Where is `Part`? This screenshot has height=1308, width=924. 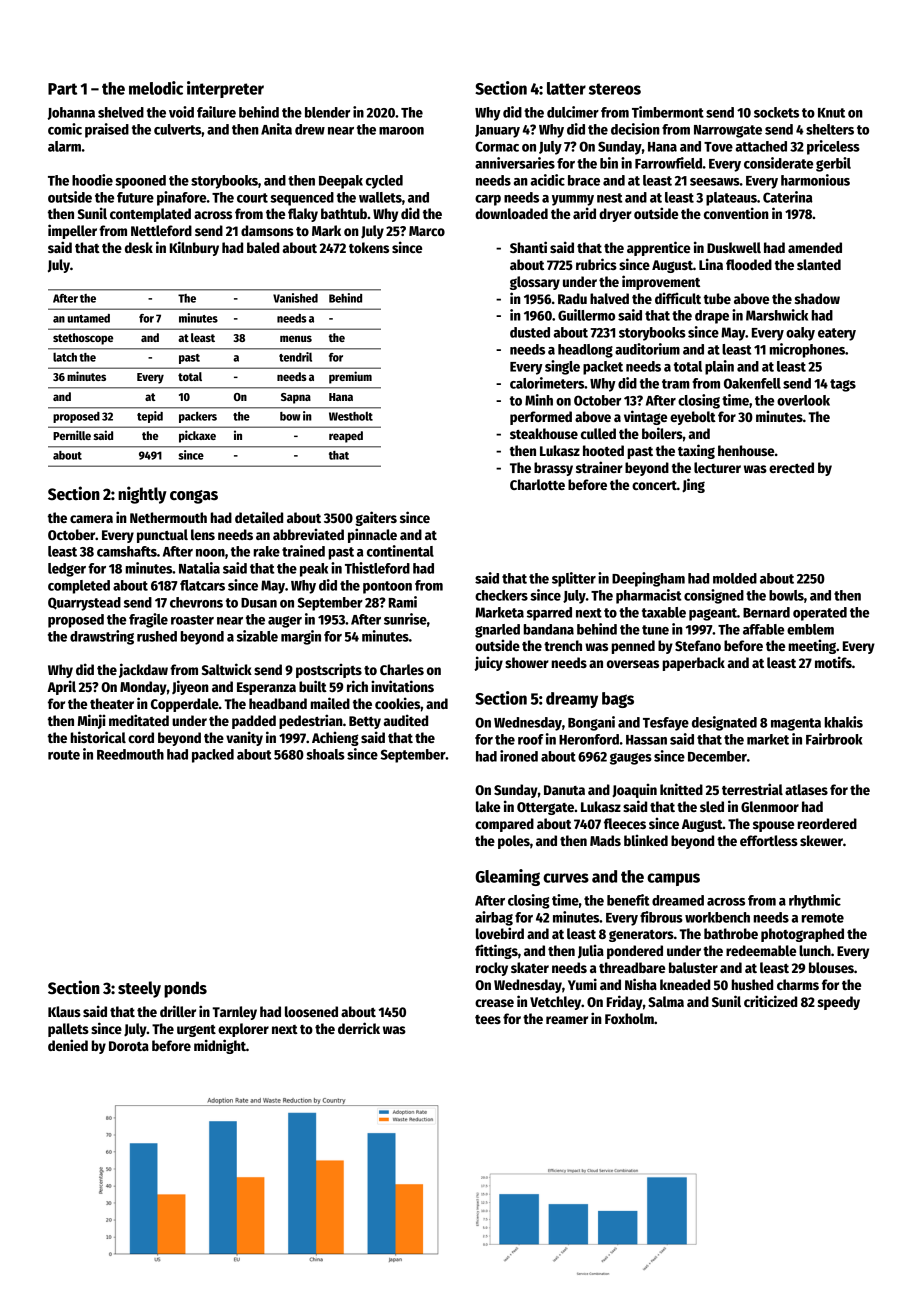
Part is located at coordinates (62, 89).
